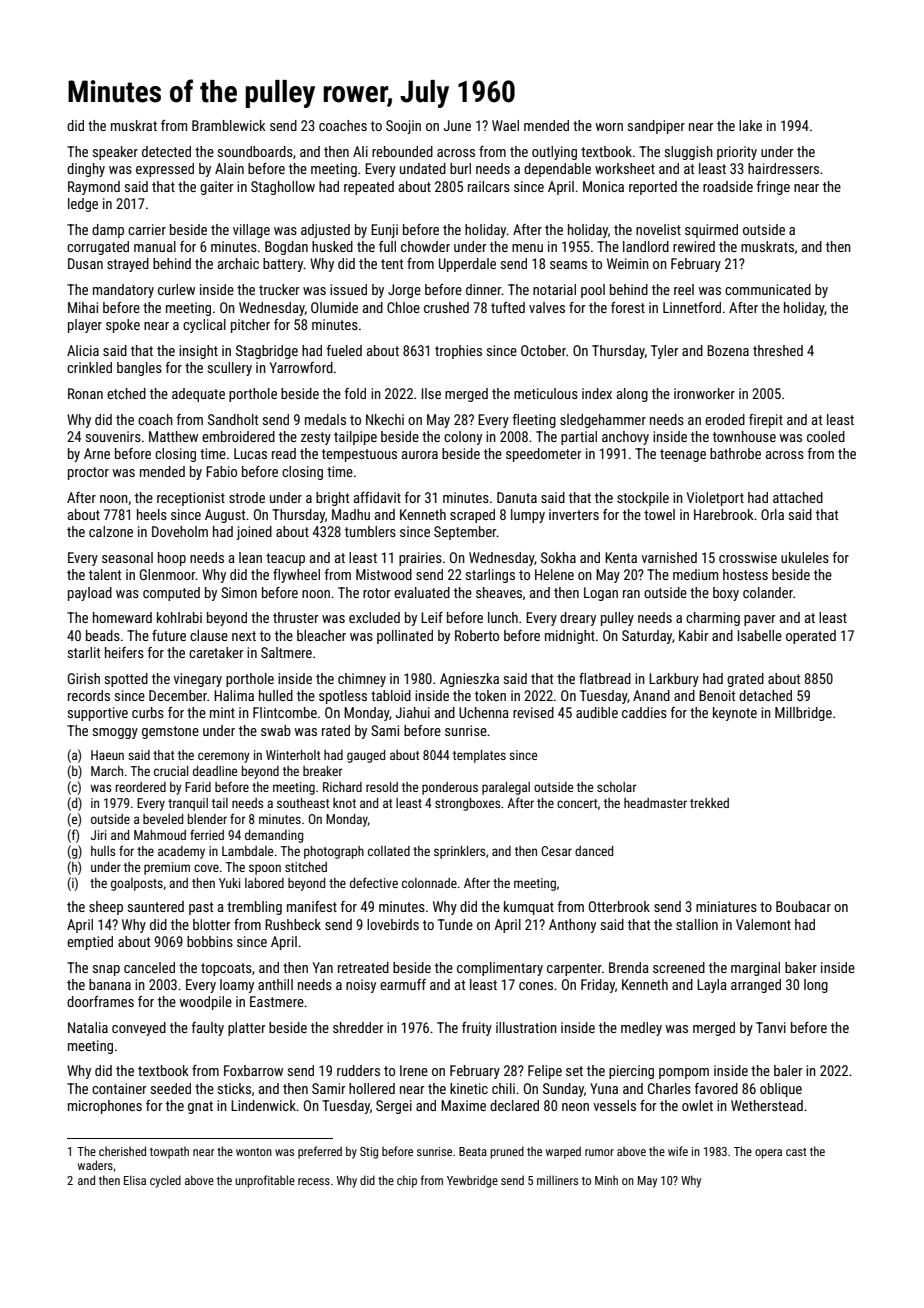 The height and width of the image is (1308, 924). I want to click on October, so click(543, 350).
